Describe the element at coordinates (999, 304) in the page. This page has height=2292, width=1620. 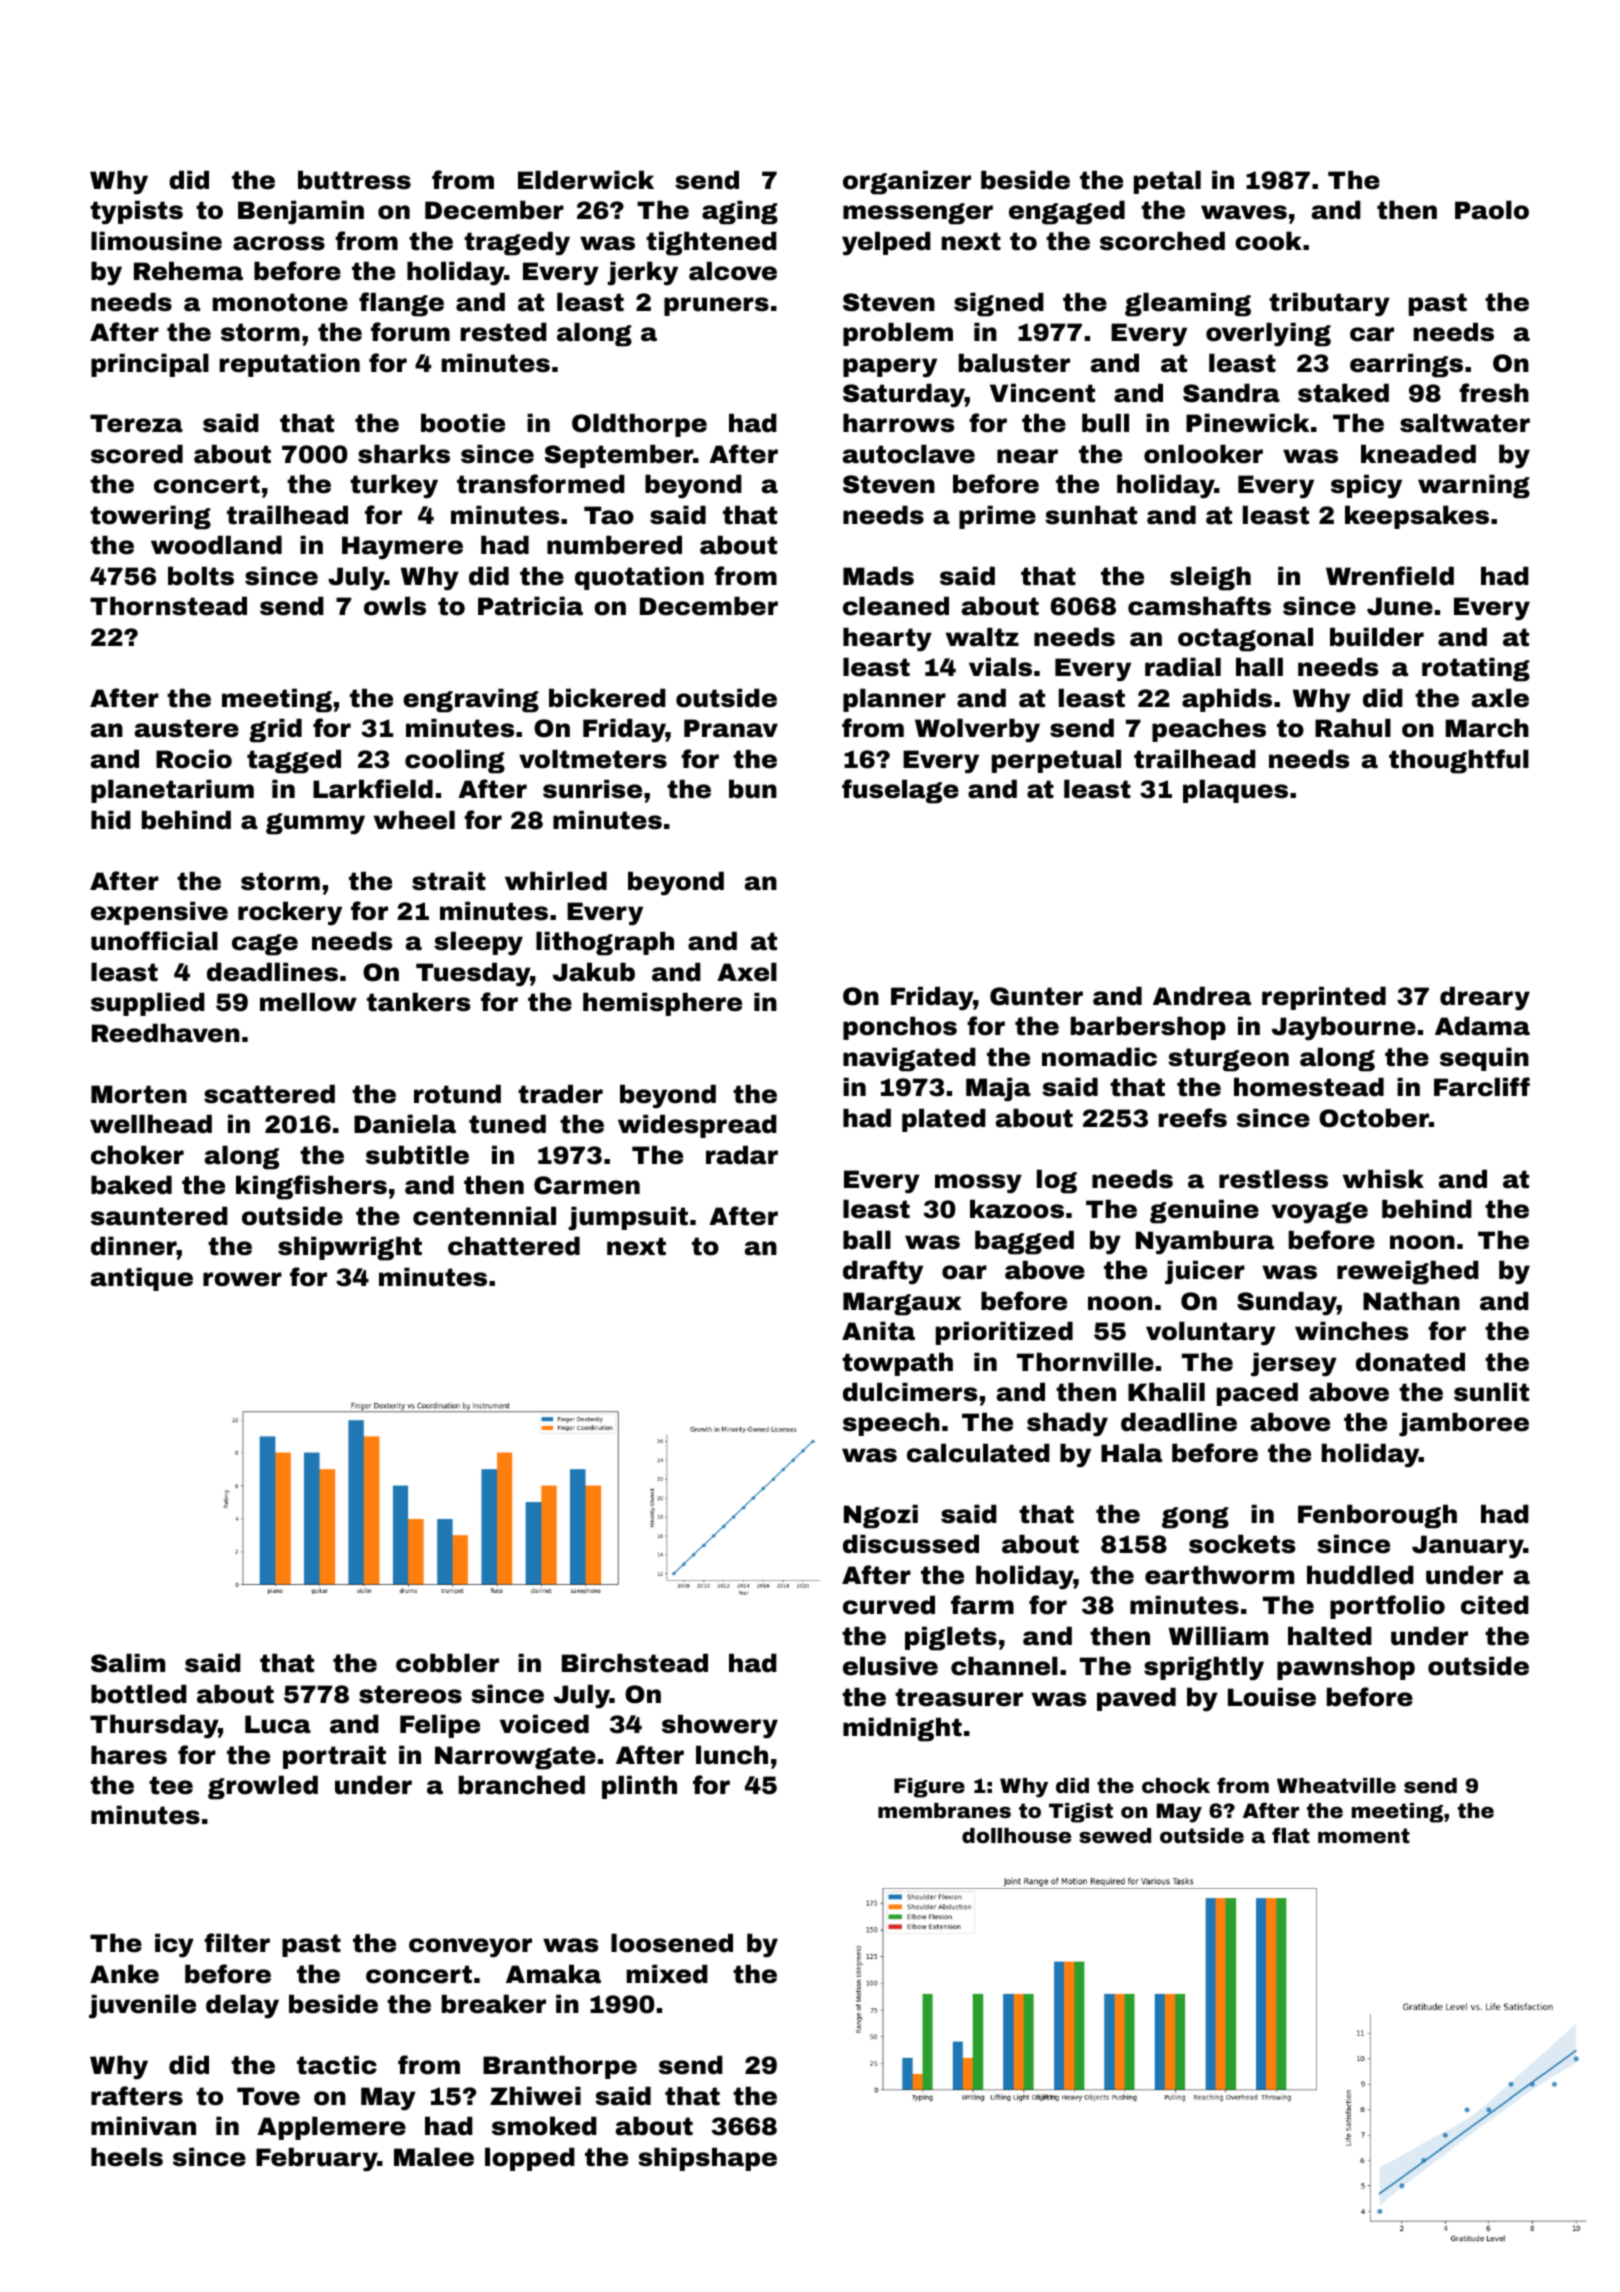
I see `signed` at that location.
